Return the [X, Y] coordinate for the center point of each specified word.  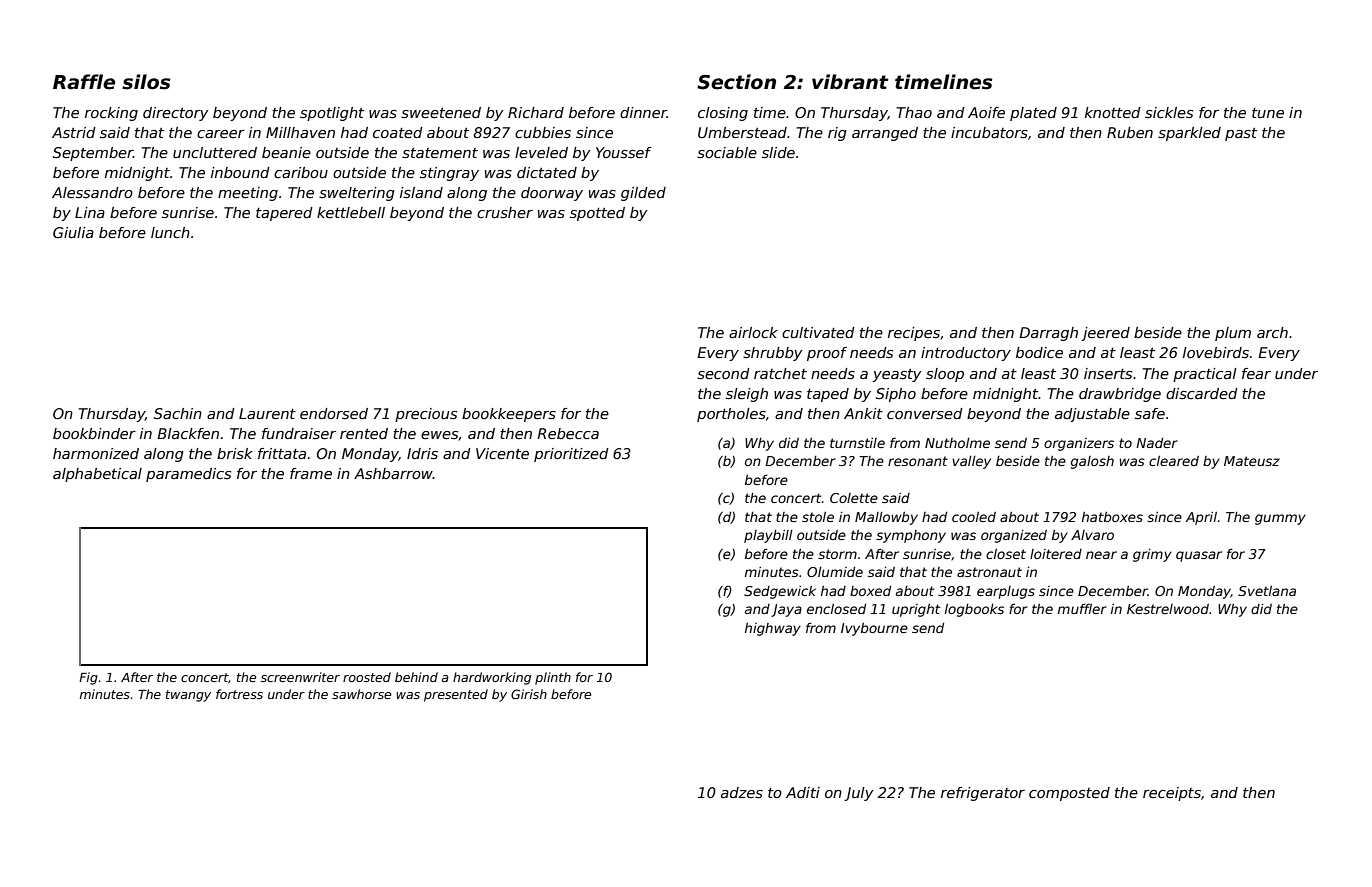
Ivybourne [874, 629]
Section [736, 82]
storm [837, 554]
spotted [597, 214]
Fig [88, 678]
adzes [742, 792]
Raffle [84, 82]
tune [1268, 113]
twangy [188, 696]
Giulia [73, 232]
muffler [1082, 608]
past [1241, 134]
